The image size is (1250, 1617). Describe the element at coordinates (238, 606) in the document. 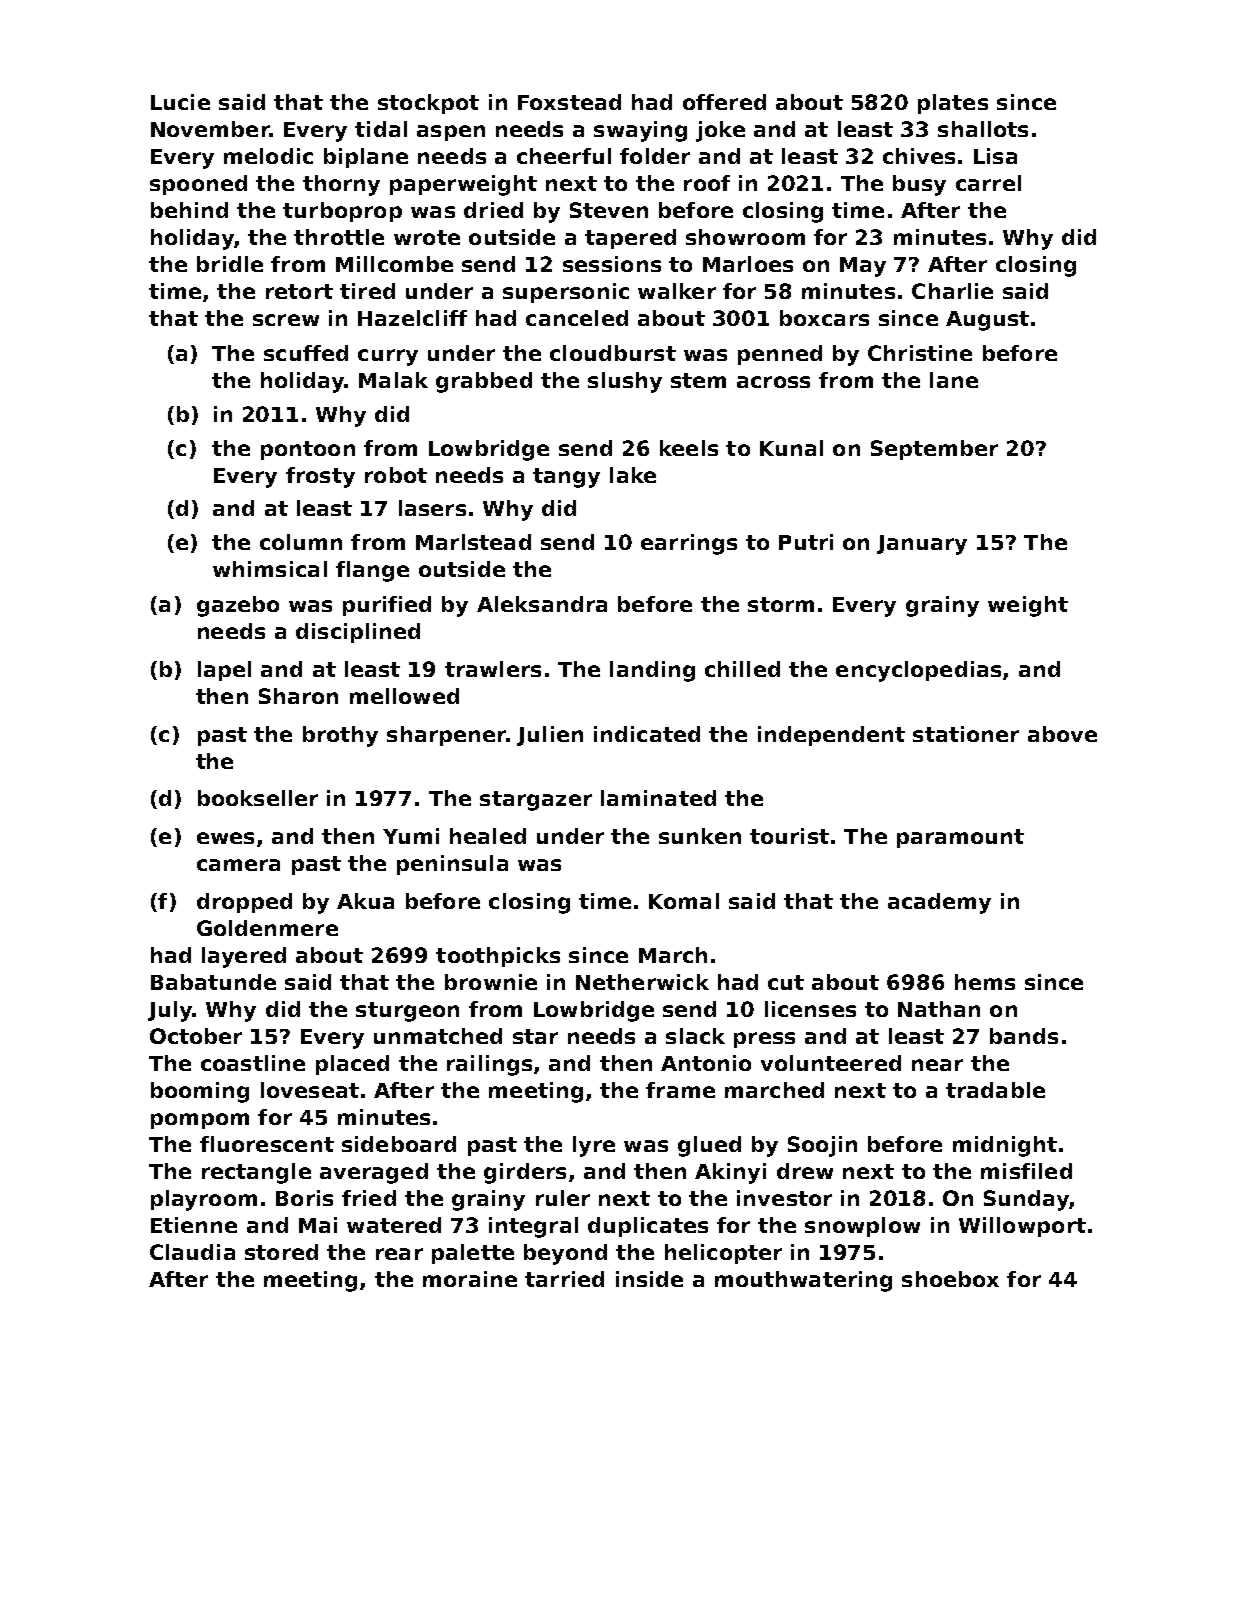

I see `gazebo` at that location.
